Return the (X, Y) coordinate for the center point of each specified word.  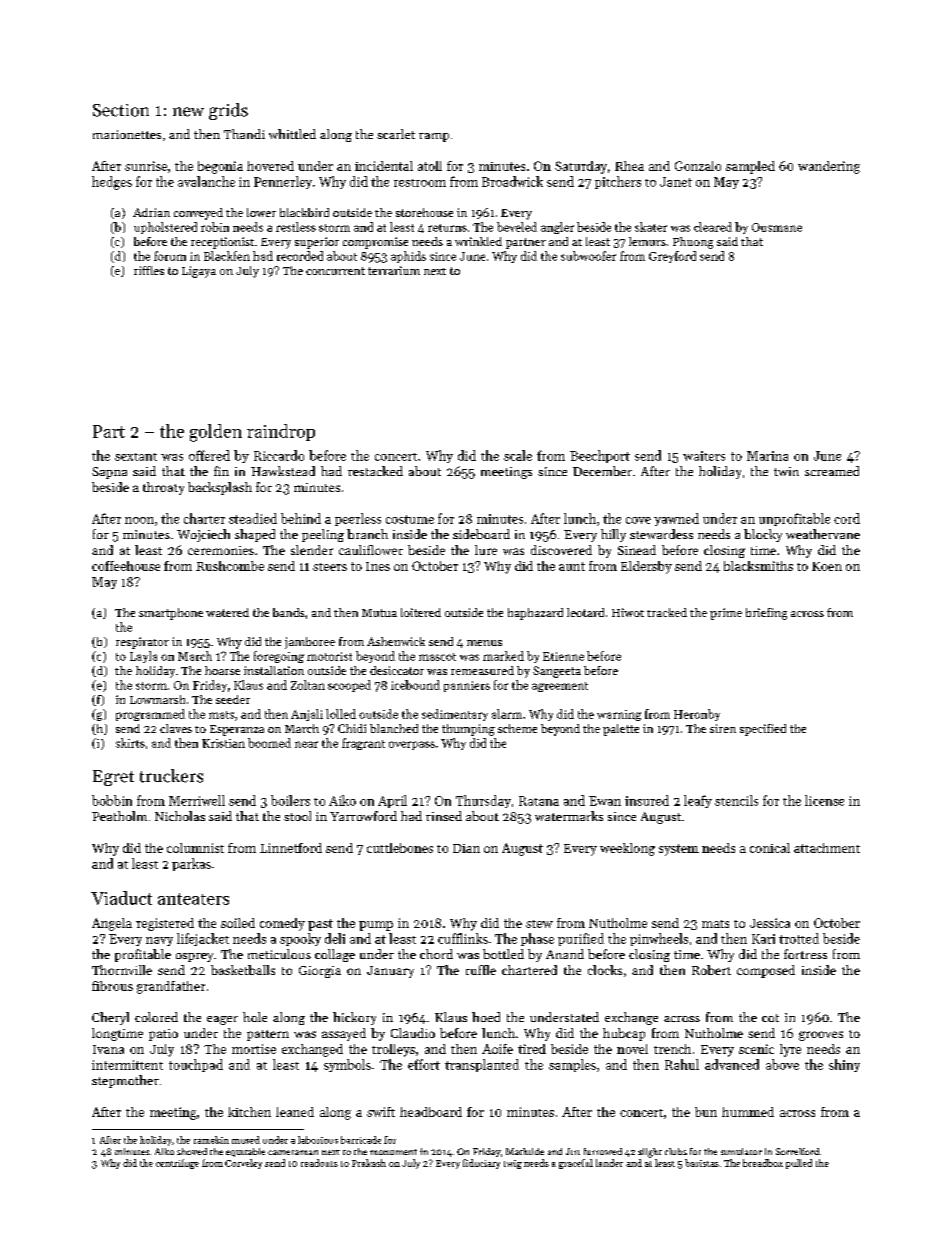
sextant (136, 457)
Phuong (693, 243)
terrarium (394, 270)
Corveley (243, 1164)
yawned (676, 519)
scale (518, 455)
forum (170, 256)
